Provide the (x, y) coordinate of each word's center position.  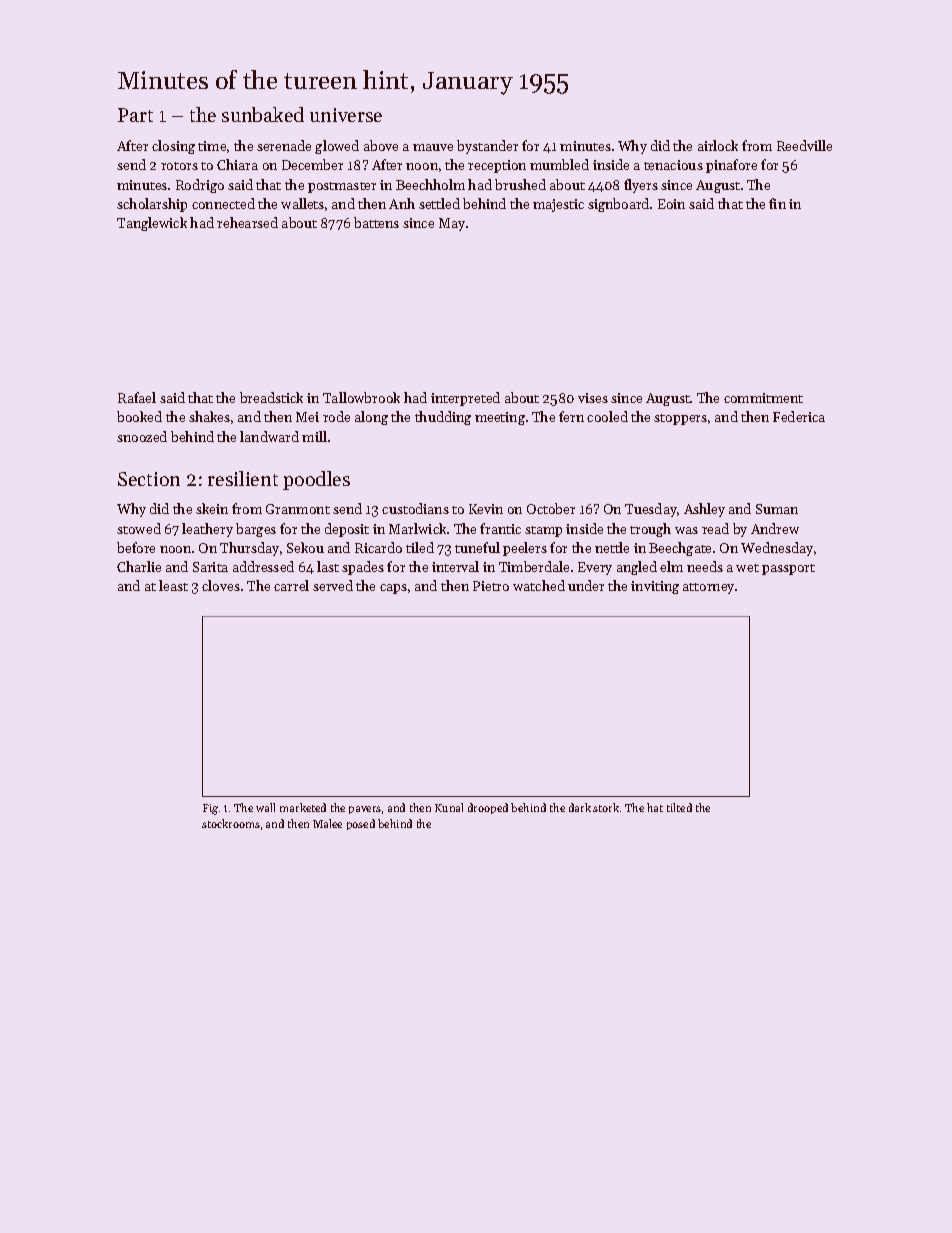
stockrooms (231, 823)
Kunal (449, 807)
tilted (679, 807)
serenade (284, 145)
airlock (718, 145)
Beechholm (430, 184)
